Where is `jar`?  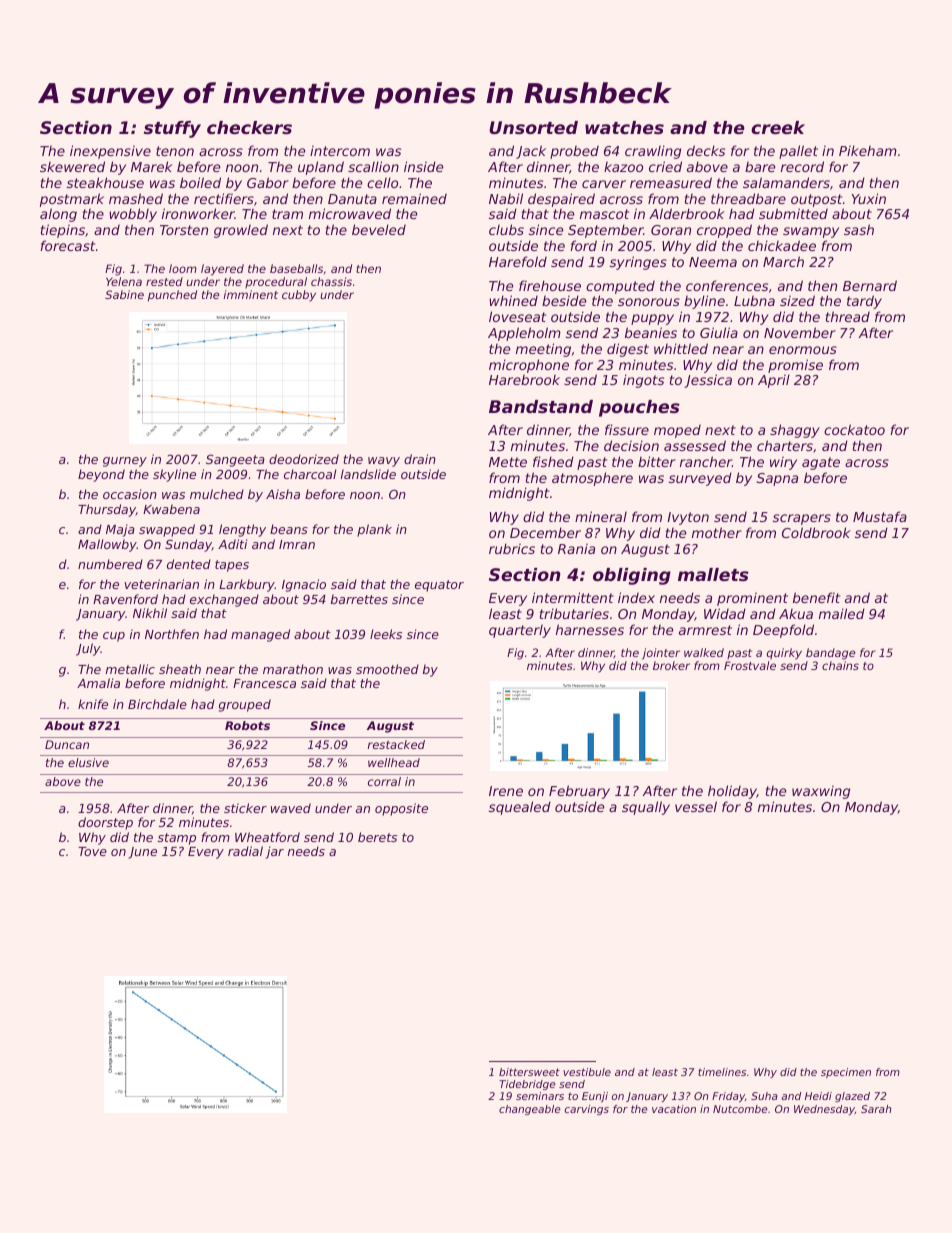
jar is located at coordinates (275, 852).
